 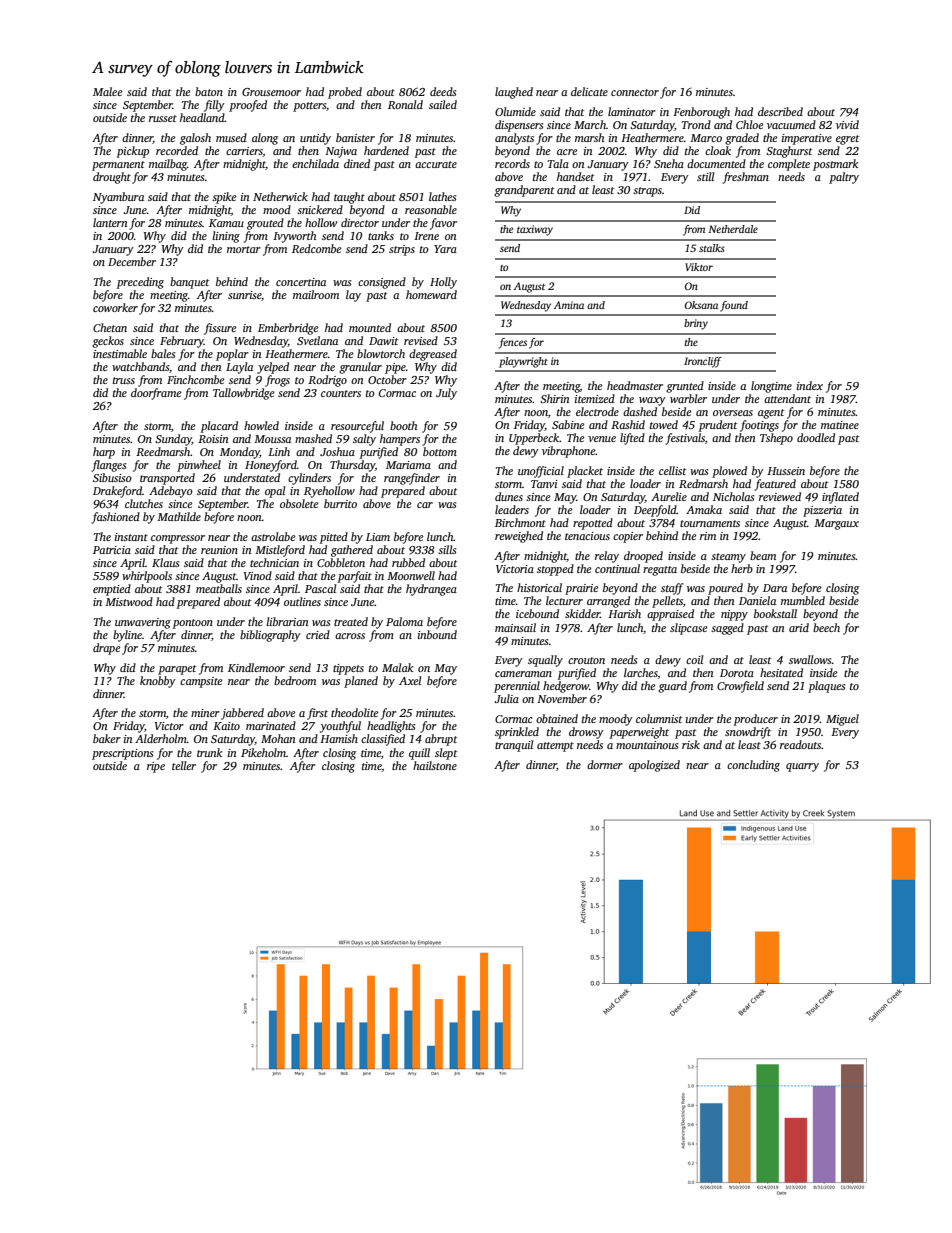 I want to click on snickered, so click(x=320, y=209).
